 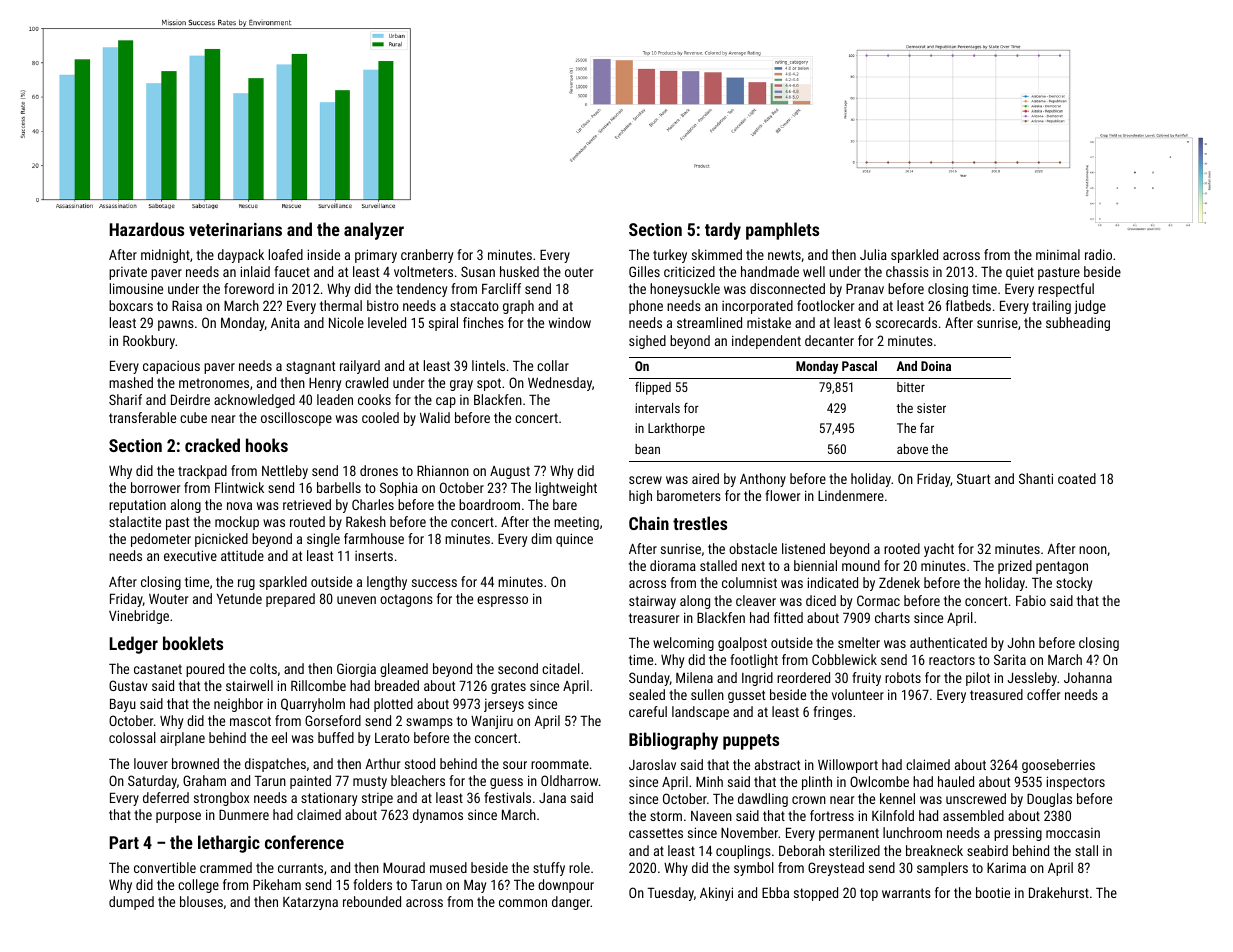 I want to click on mound, so click(x=861, y=565).
